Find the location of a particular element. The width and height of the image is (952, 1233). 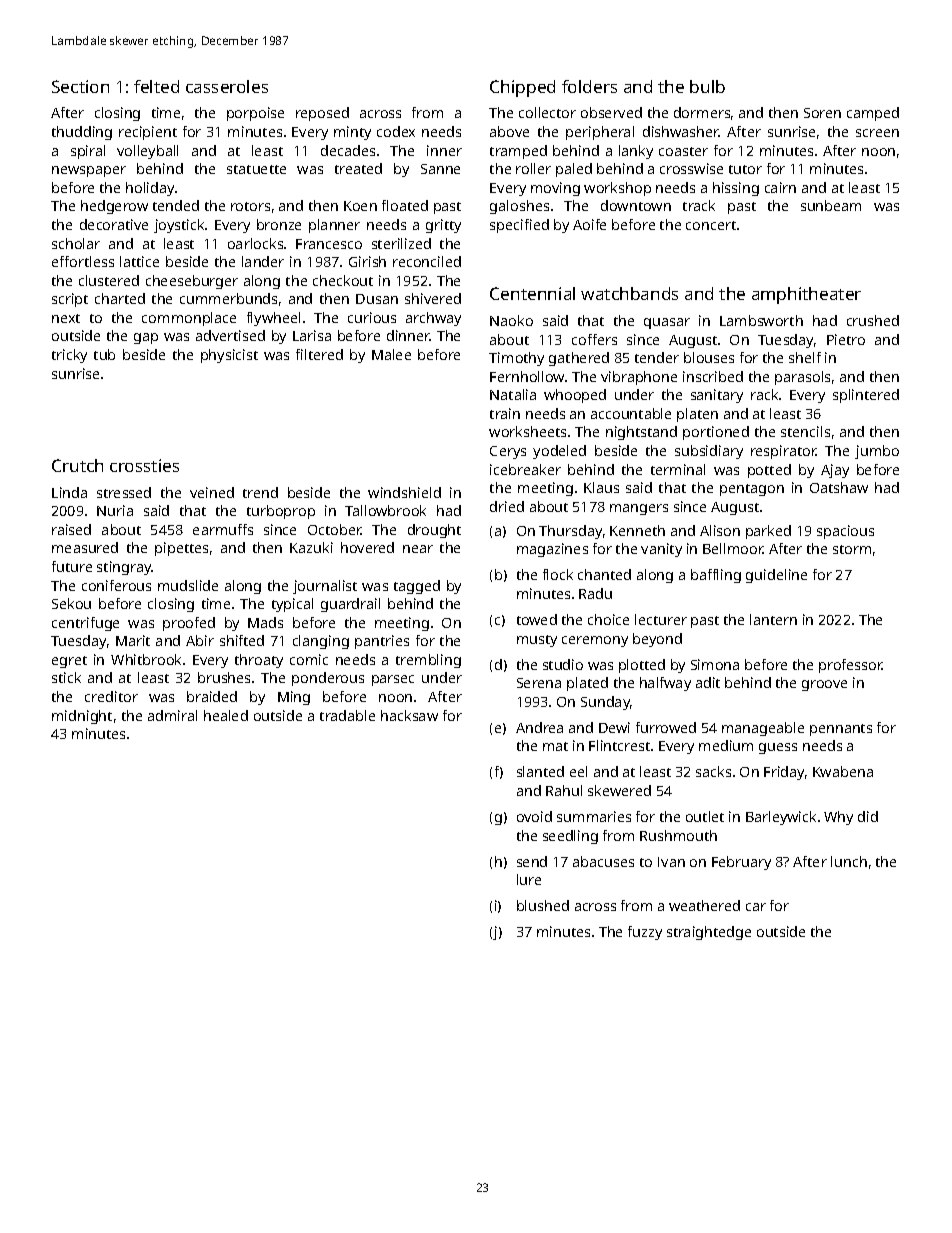

storm is located at coordinates (852, 549).
